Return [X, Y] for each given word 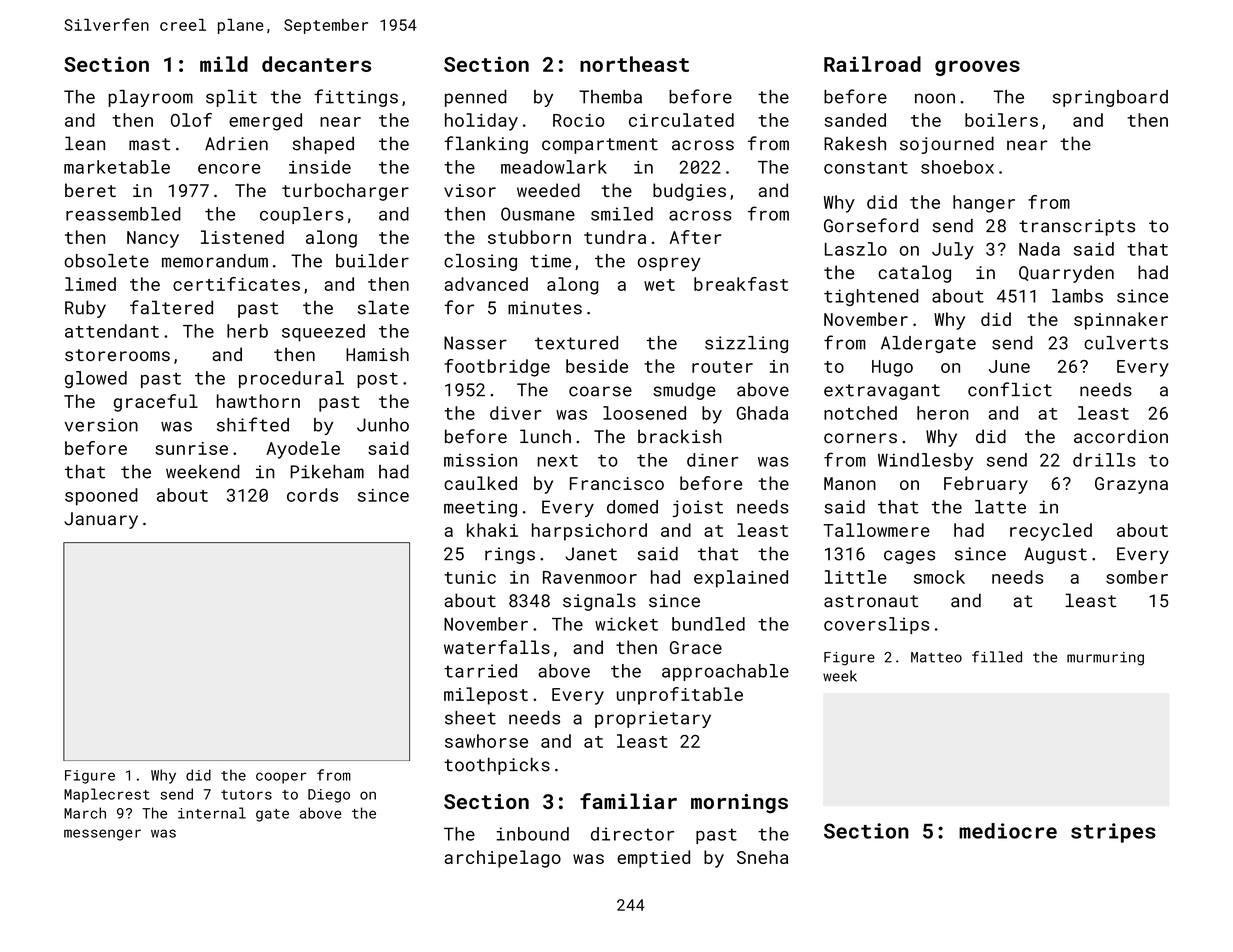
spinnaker [1121, 321]
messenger [102, 835]
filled [997, 657]
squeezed [323, 333]
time [550, 261]
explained [741, 579]
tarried [480, 671]
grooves [977, 68]
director [632, 834]
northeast [634, 64]
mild [224, 64]
